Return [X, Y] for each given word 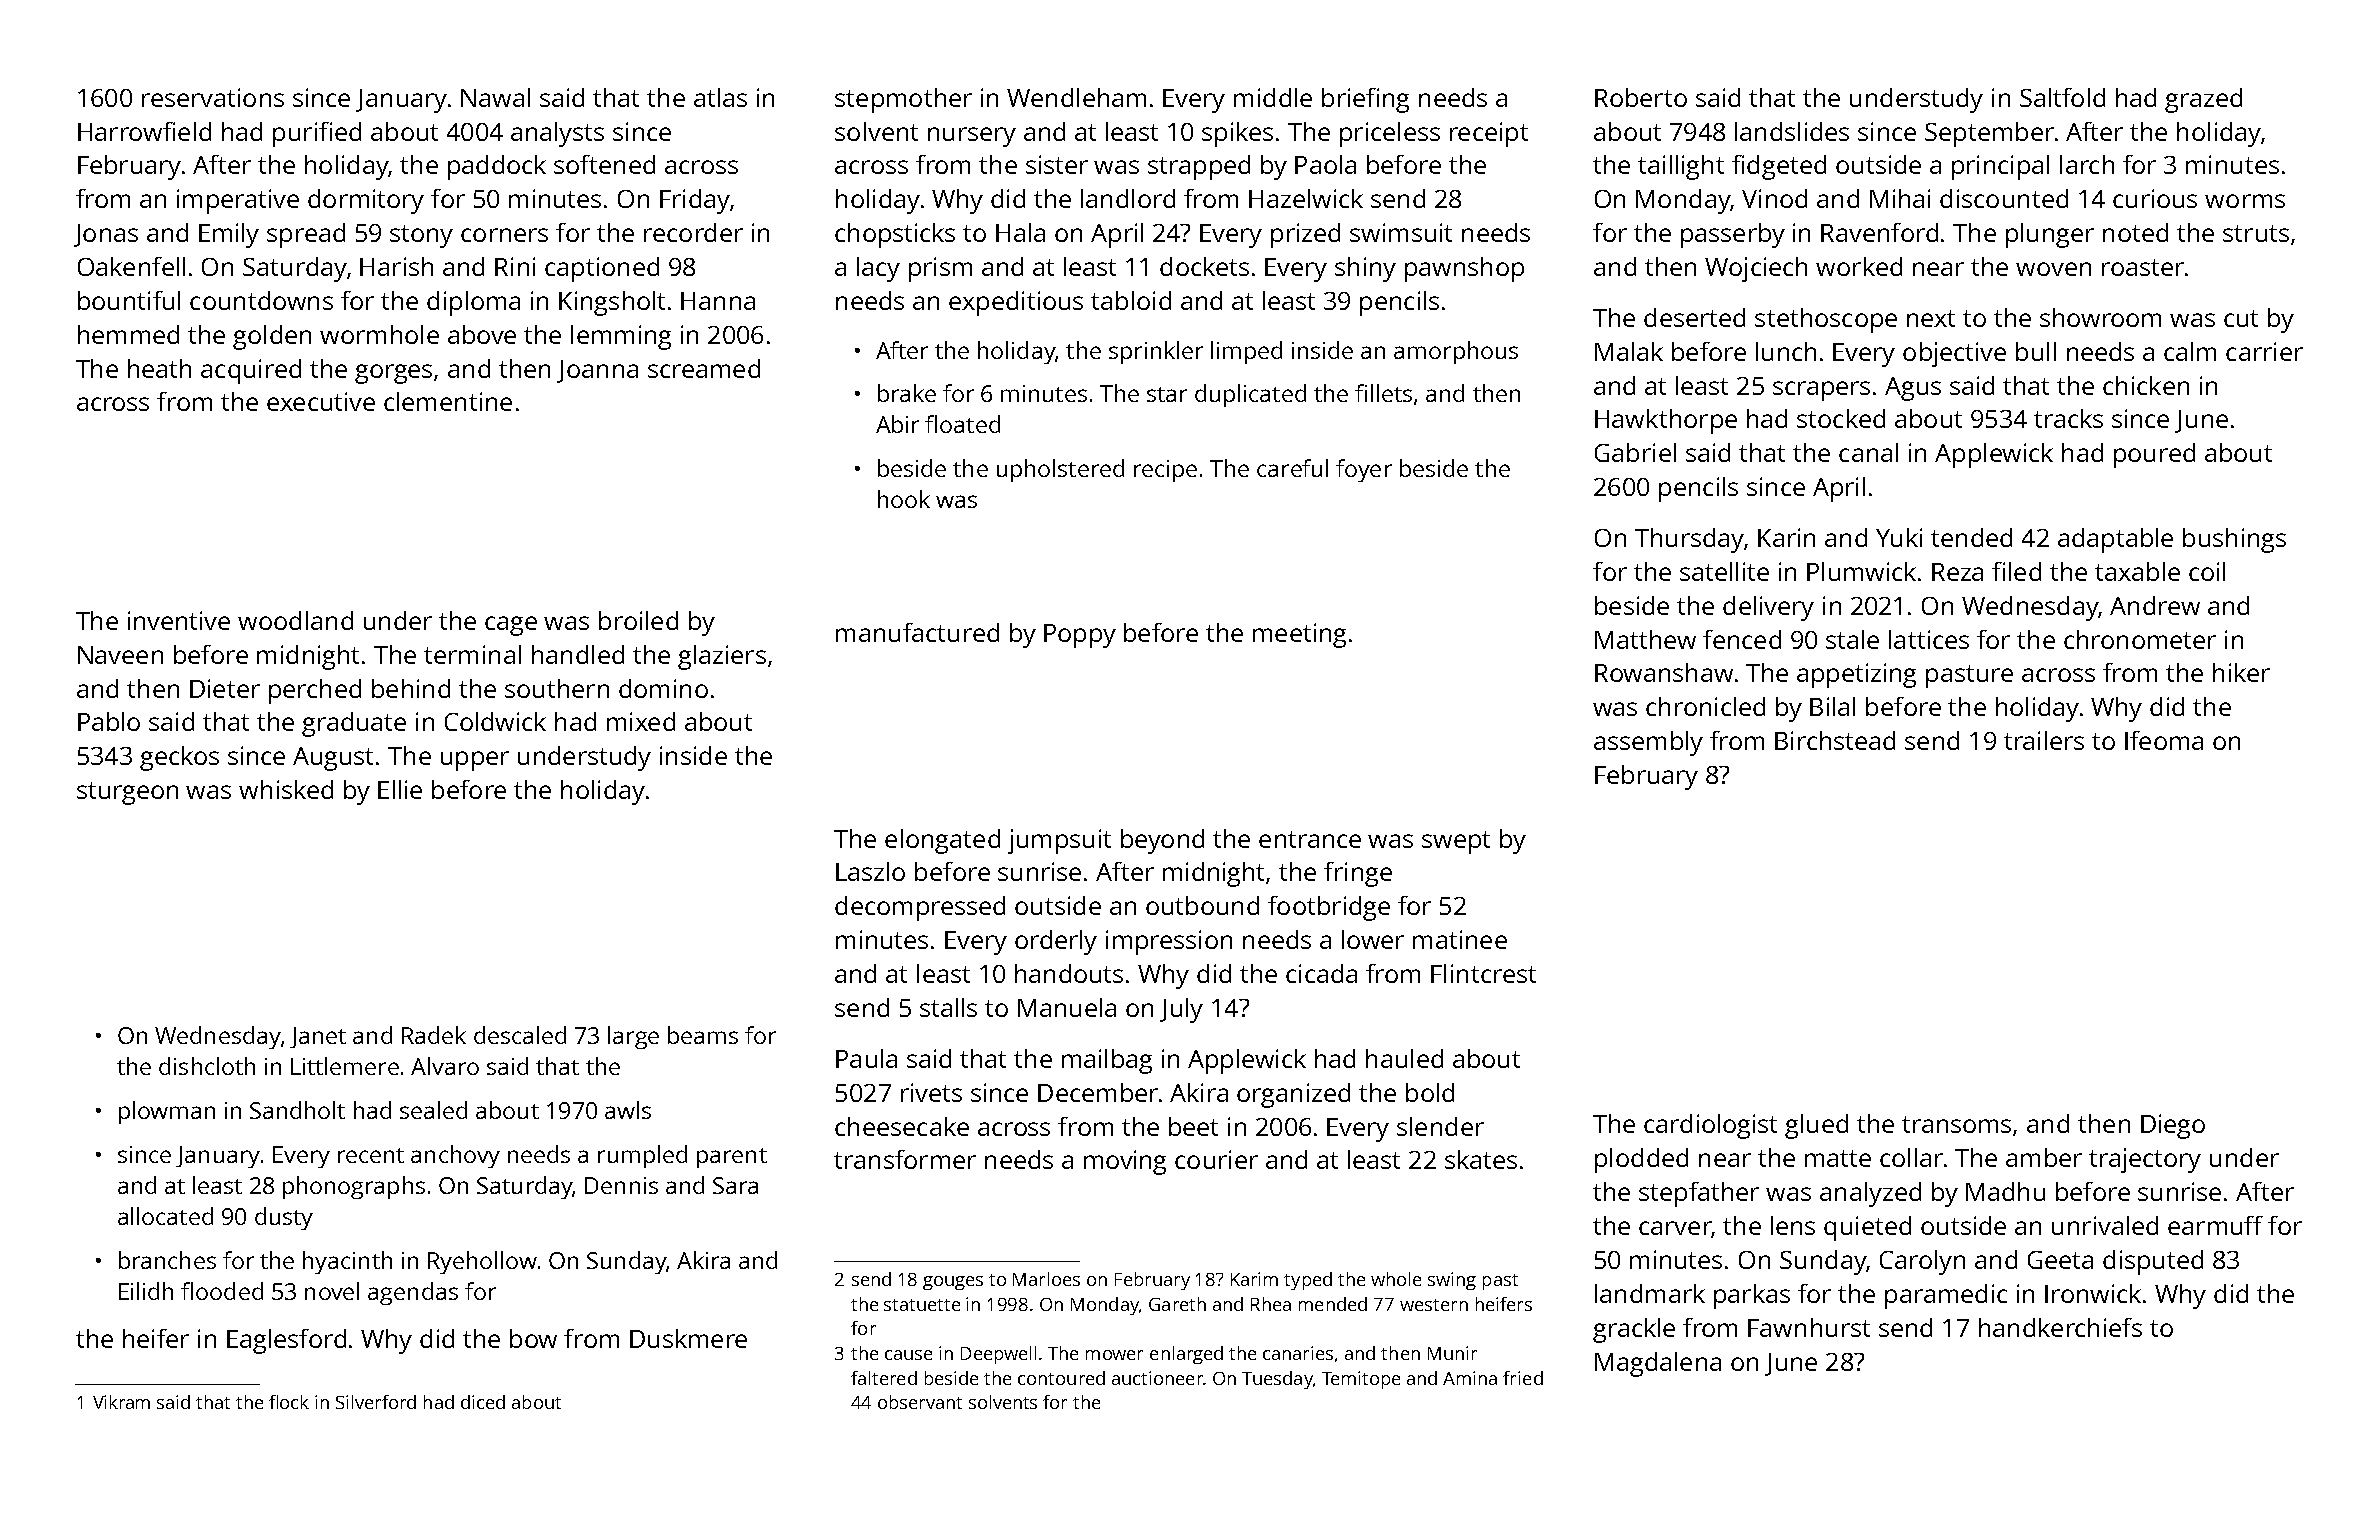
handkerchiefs [2060, 1327]
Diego [2173, 1126]
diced [483, 1402]
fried [1523, 1378]
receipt [1489, 134]
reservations [213, 97]
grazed [2203, 100]
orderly [1056, 942]
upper [475, 761]
